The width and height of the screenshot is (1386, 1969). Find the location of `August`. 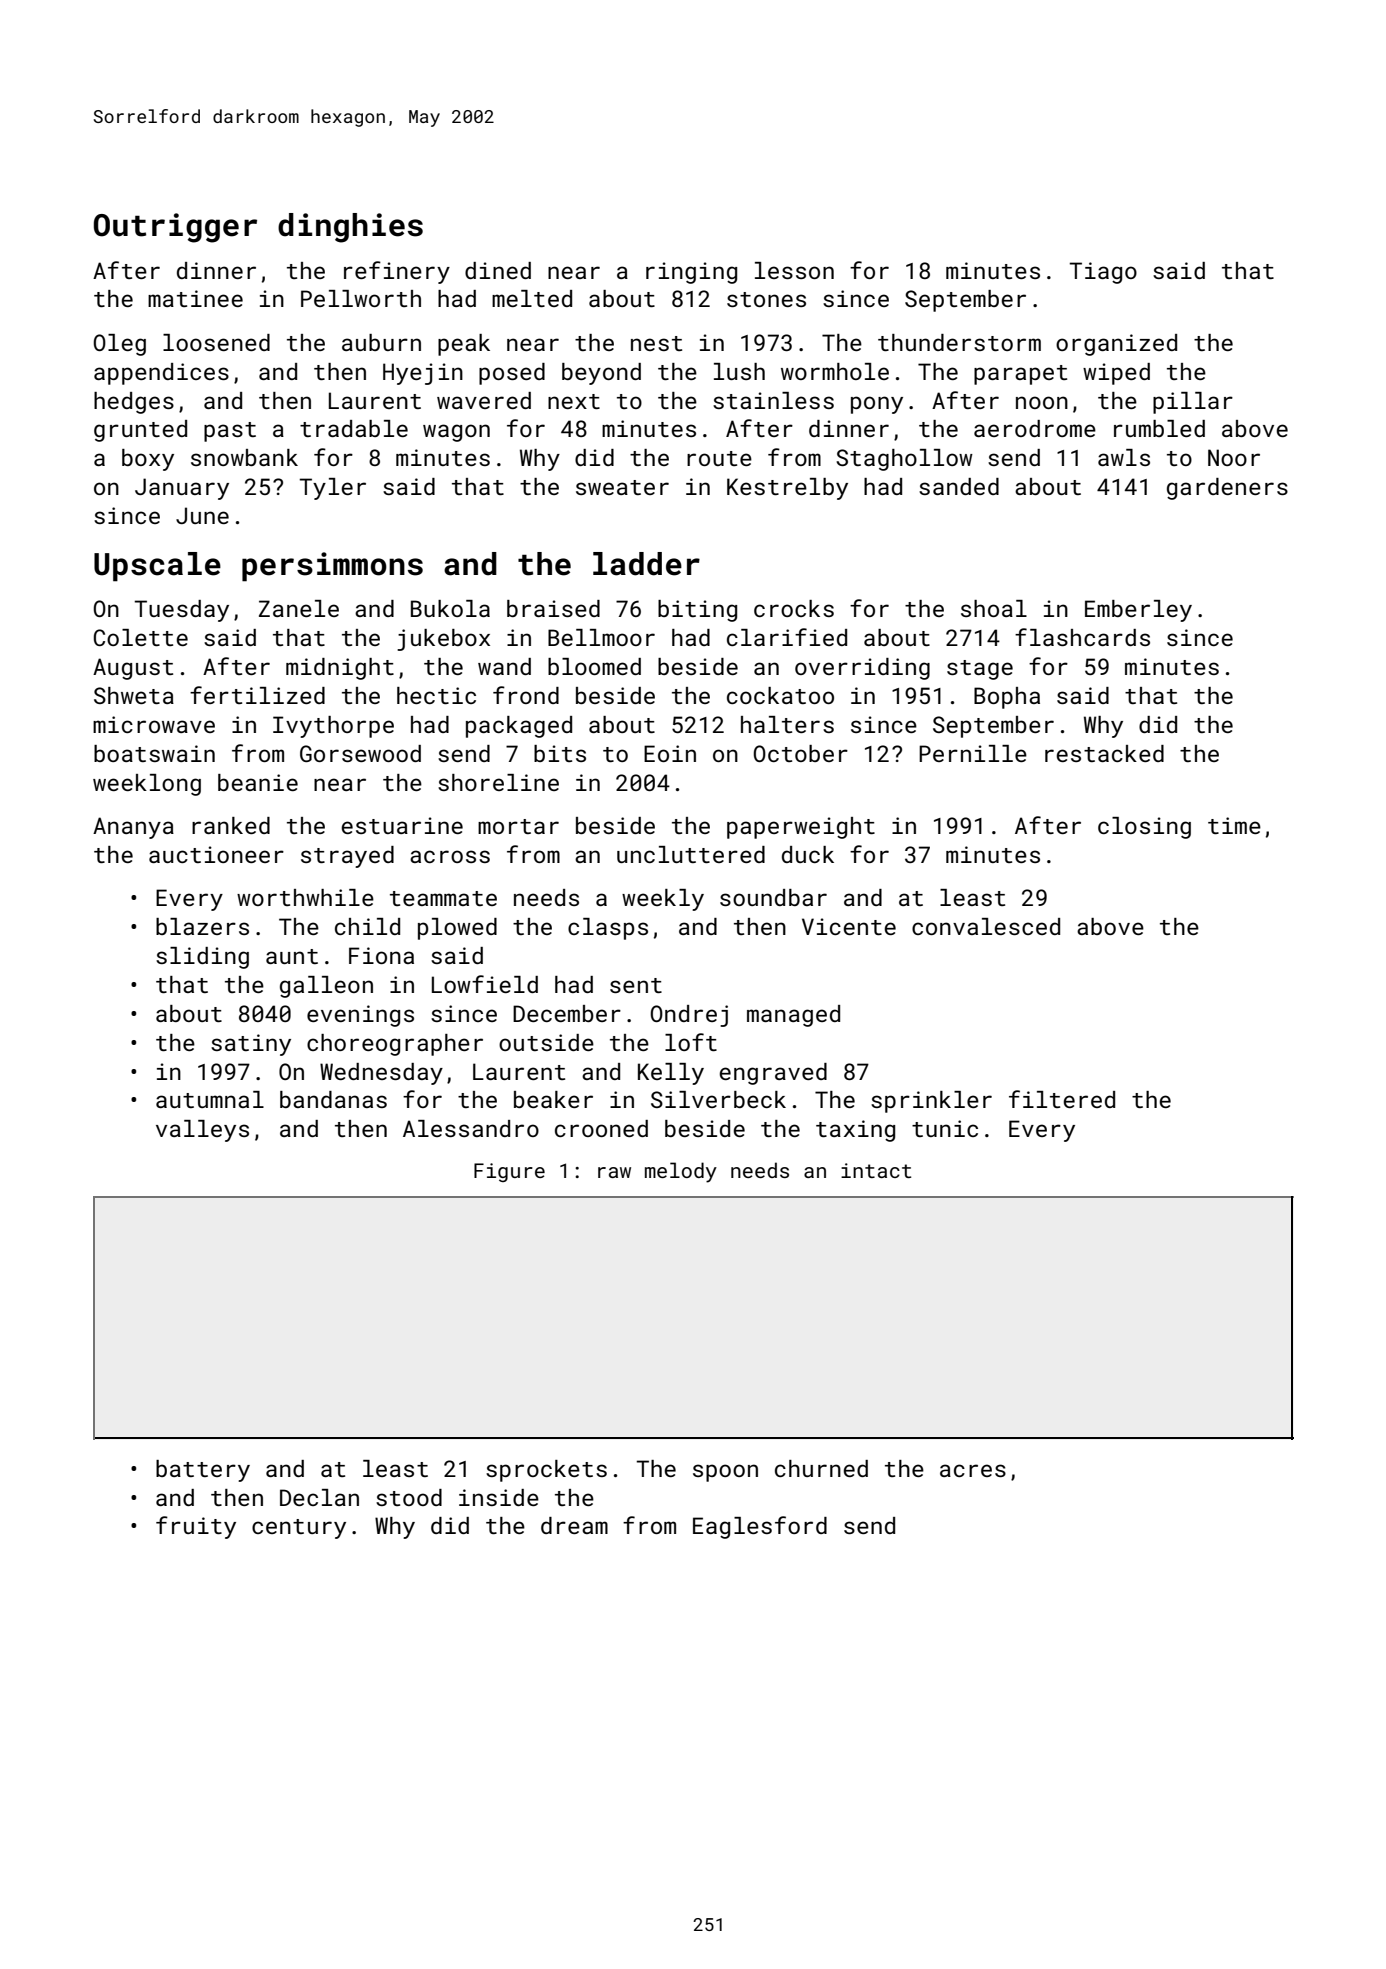

August is located at coordinates (133, 669).
